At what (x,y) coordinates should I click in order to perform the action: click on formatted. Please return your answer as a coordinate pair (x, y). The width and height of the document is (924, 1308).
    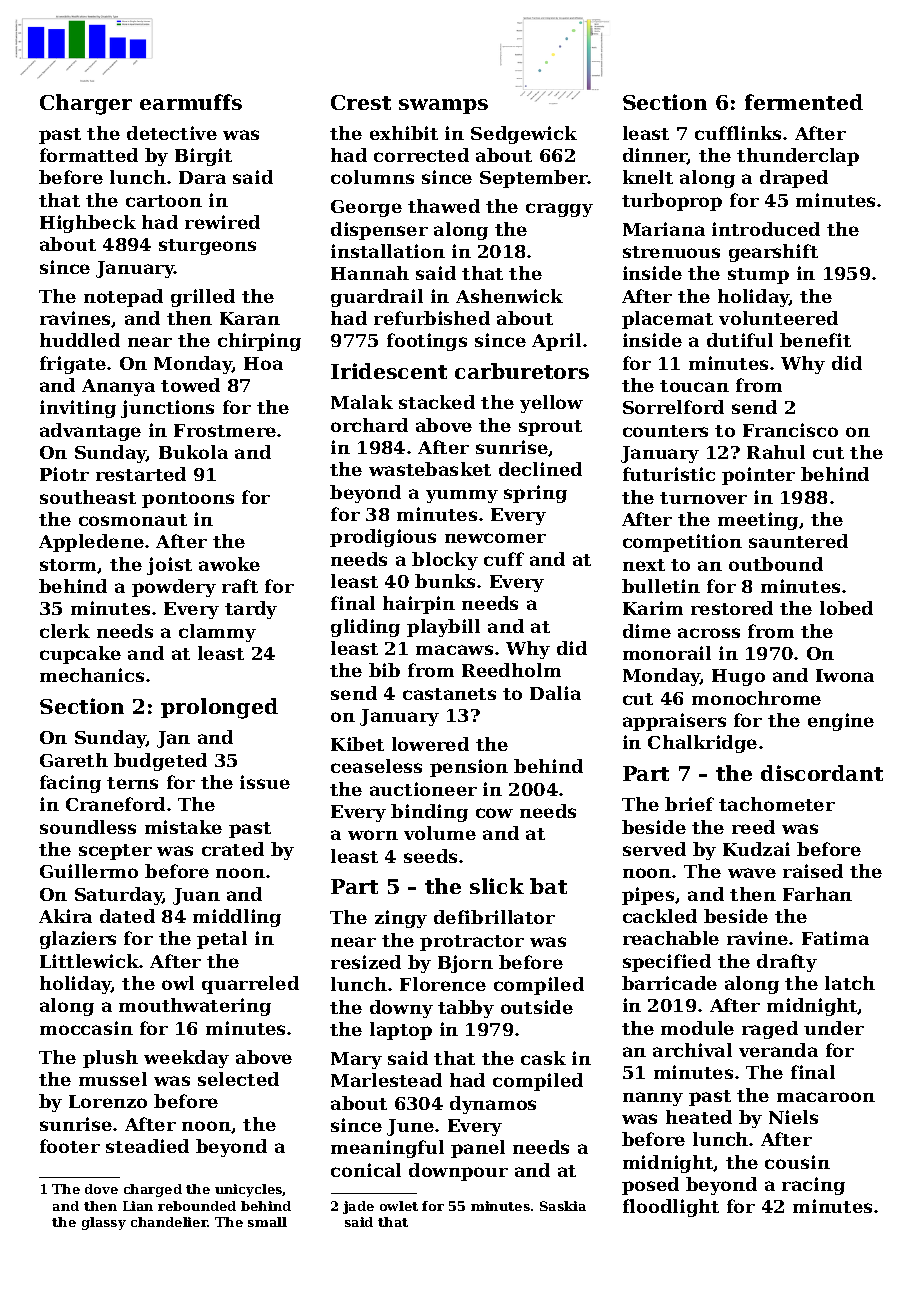
    Looking at the image, I should click on (89, 155).
